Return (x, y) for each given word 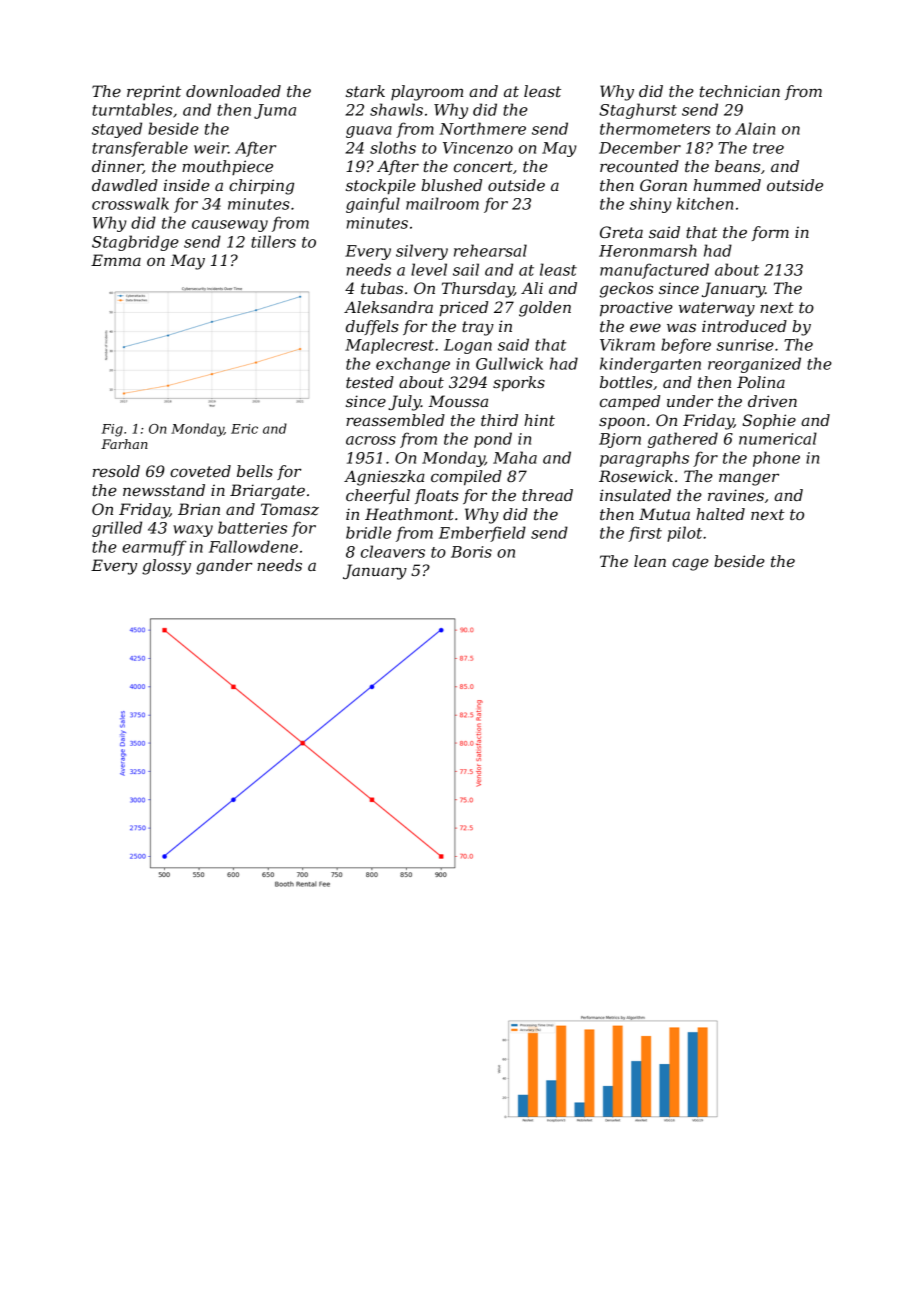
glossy (166, 567)
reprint (154, 92)
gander (224, 567)
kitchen (705, 203)
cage (690, 564)
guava (369, 132)
